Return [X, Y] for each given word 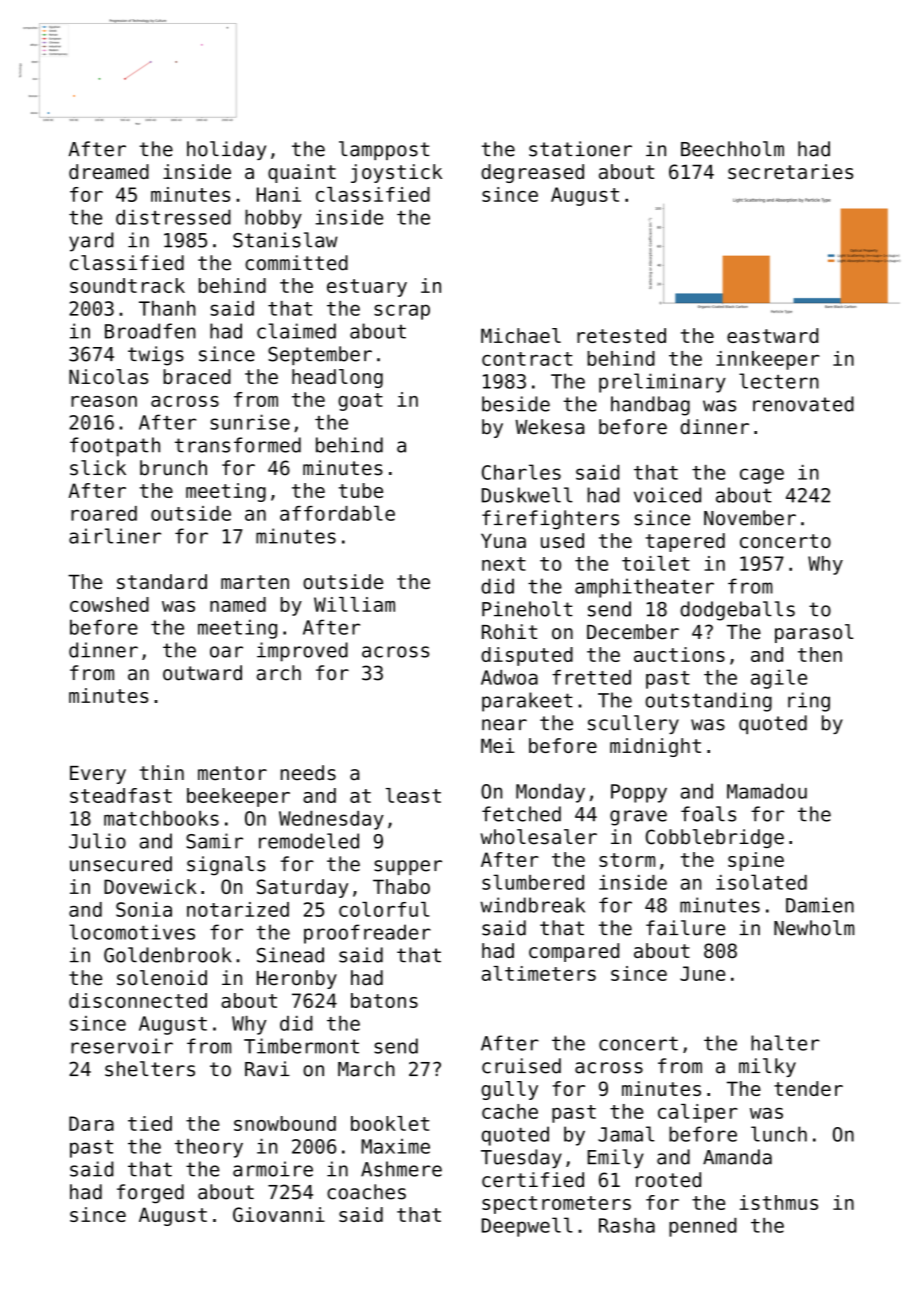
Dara [91, 1123]
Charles [521, 472]
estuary [367, 288]
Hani [279, 194]
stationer [580, 149]
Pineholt [527, 609]
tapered [685, 542]
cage [762, 476]
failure [685, 928]
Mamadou [767, 791]
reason [104, 401]
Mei [498, 745]
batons [384, 1000]
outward [202, 673]
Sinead [290, 955]
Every [98, 775]
